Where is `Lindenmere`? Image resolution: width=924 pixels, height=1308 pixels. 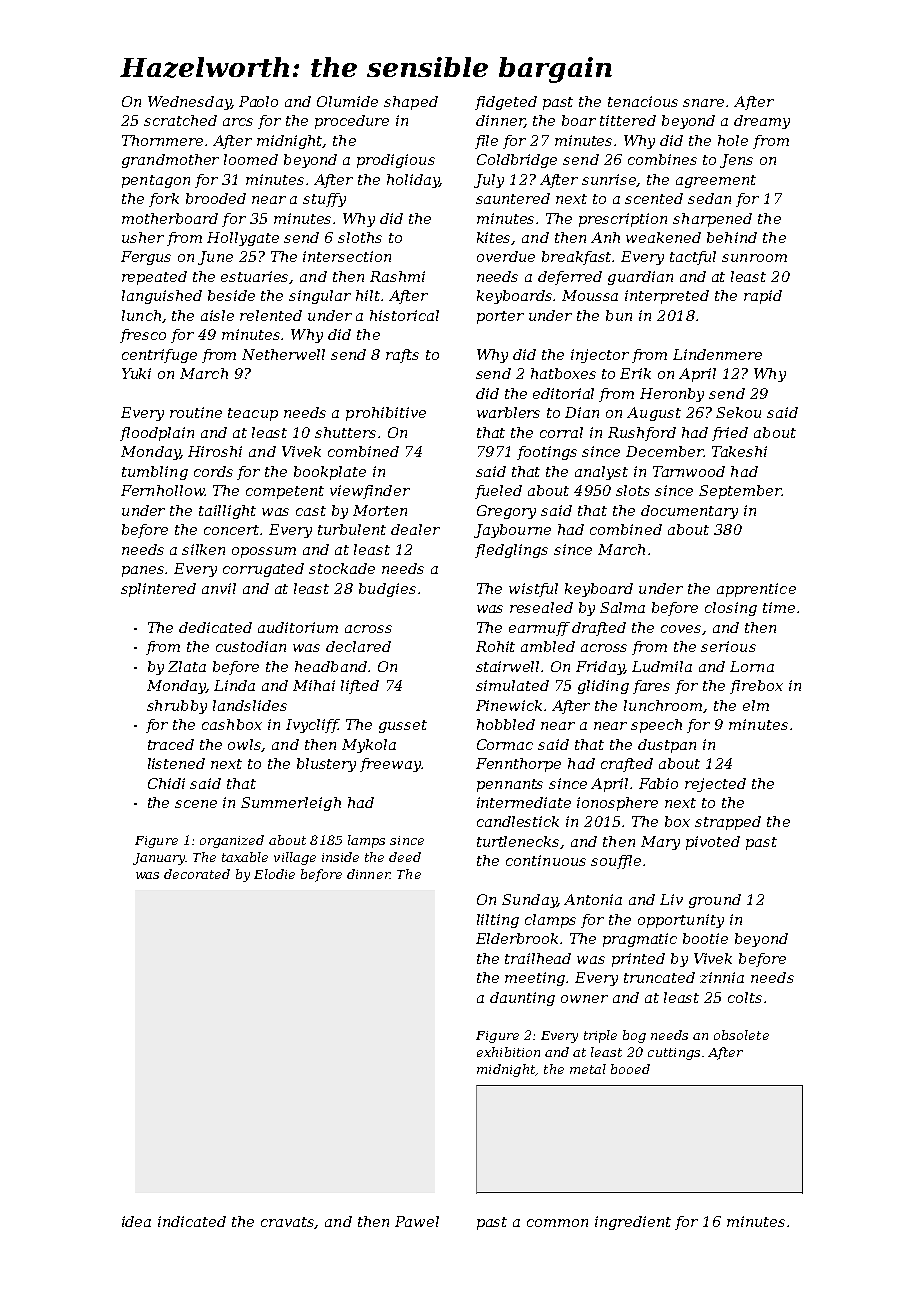 Lindenmere is located at coordinates (717, 354).
